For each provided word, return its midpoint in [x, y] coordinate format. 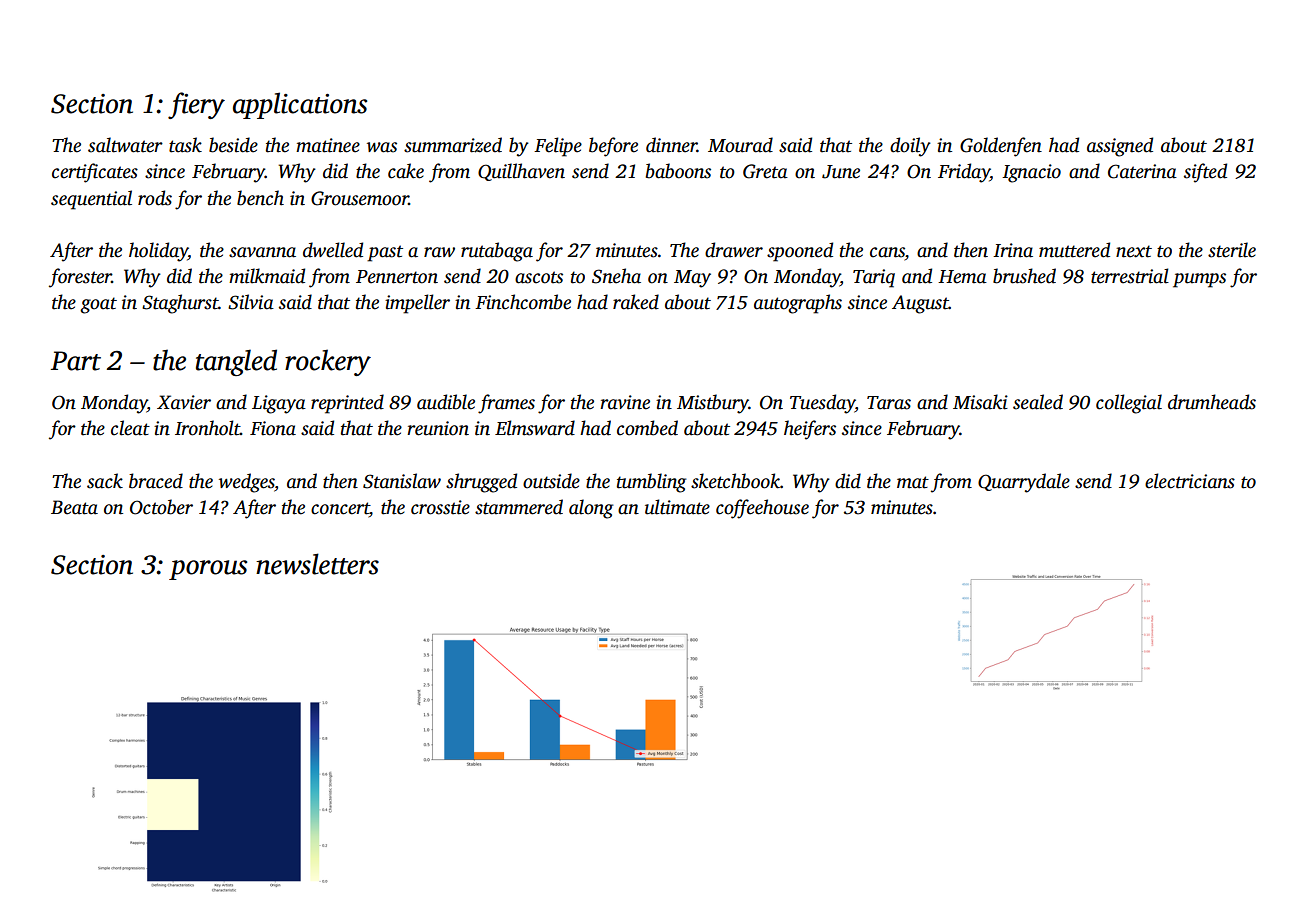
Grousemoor [360, 198]
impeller [417, 304]
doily [910, 147]
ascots [539, 277]
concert [340, 509]
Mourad [740, 145]
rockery [328, 362]
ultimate [677, 507]
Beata [74, 507]
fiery [196, 105]
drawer [734, 250]
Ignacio [1031, 173]
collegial [1129, 404]
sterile [1232, 250]
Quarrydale [1024, 483]
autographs [798, 304]
